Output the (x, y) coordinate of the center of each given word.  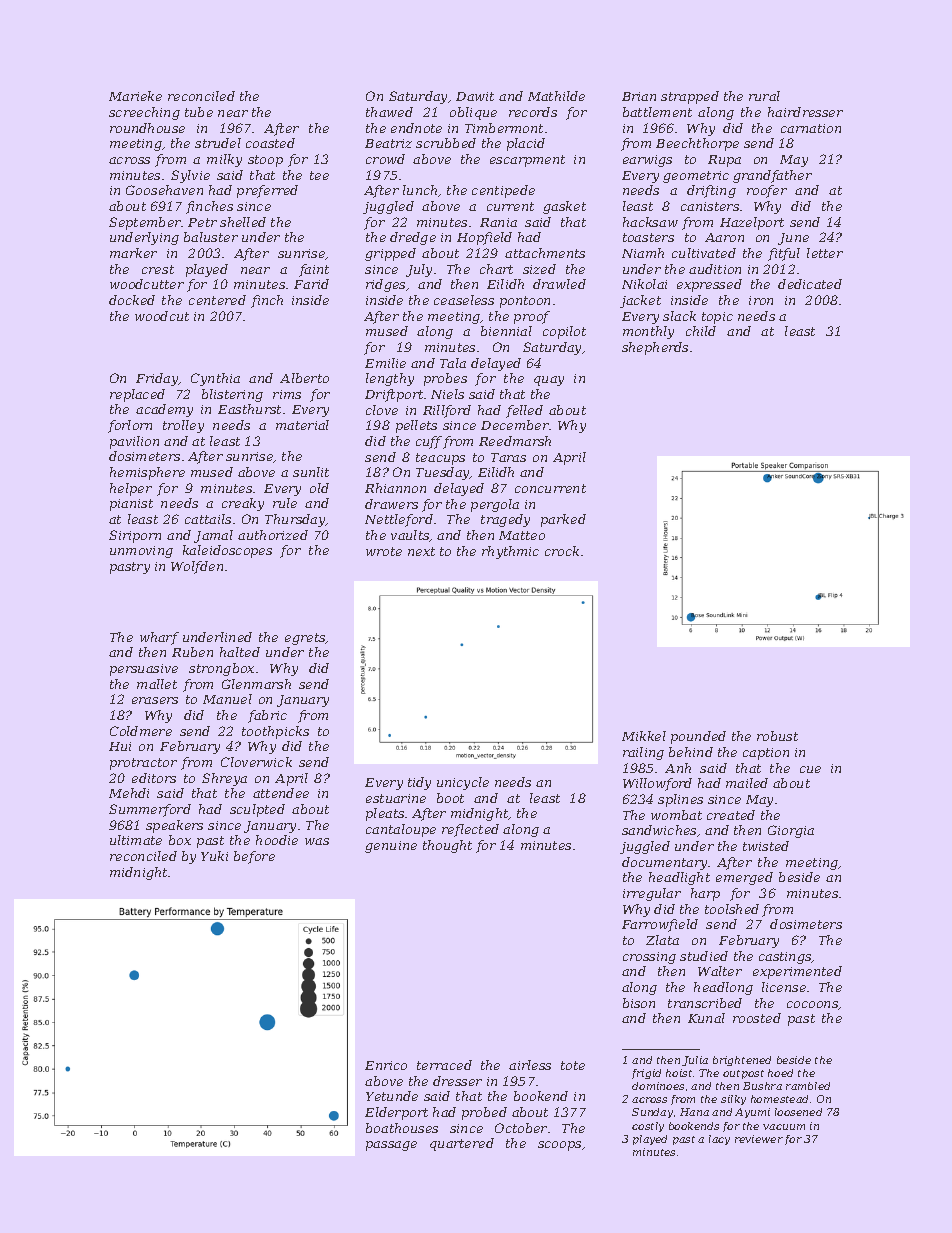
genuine (391, 847)
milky (224, 160)
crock (562, 551)
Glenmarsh (256, 684)
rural (764, 96)
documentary (664, 863)
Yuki (214, 856)
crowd (385, 159)
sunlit (311, 472)
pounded (698, 737)
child (701, 331)
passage (391, 1146)
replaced (137, 395)
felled (524, 411)
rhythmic (510, 552)
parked (563, 520)
